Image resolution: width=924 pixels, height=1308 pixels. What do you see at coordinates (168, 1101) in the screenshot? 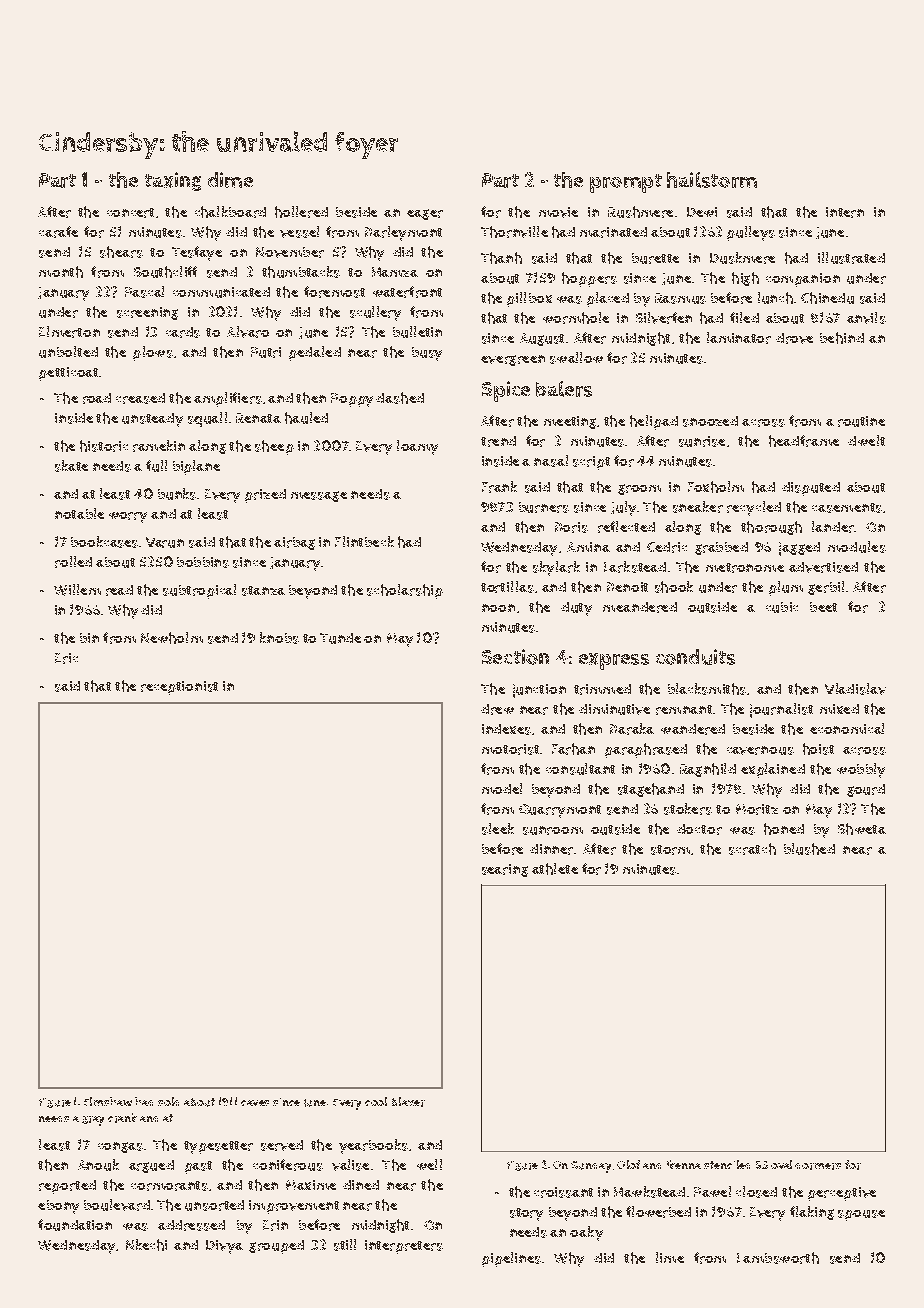
I see `sold` at bounding box center [168, 1101].
